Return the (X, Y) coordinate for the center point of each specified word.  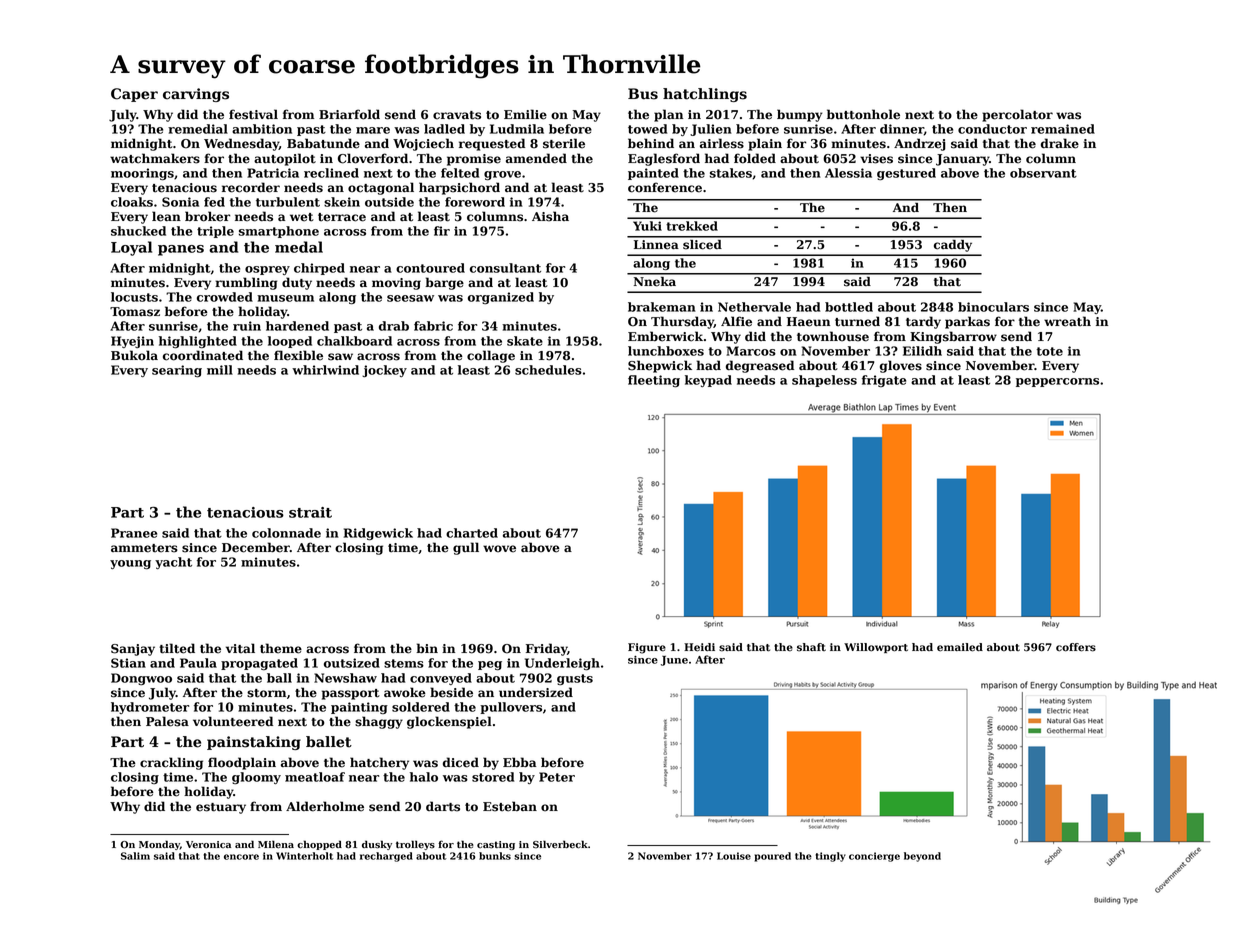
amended (536, 158)
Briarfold (349, 114)
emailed (960, 647)
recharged (386, 857)
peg (490, 666)
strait (310, 512)
